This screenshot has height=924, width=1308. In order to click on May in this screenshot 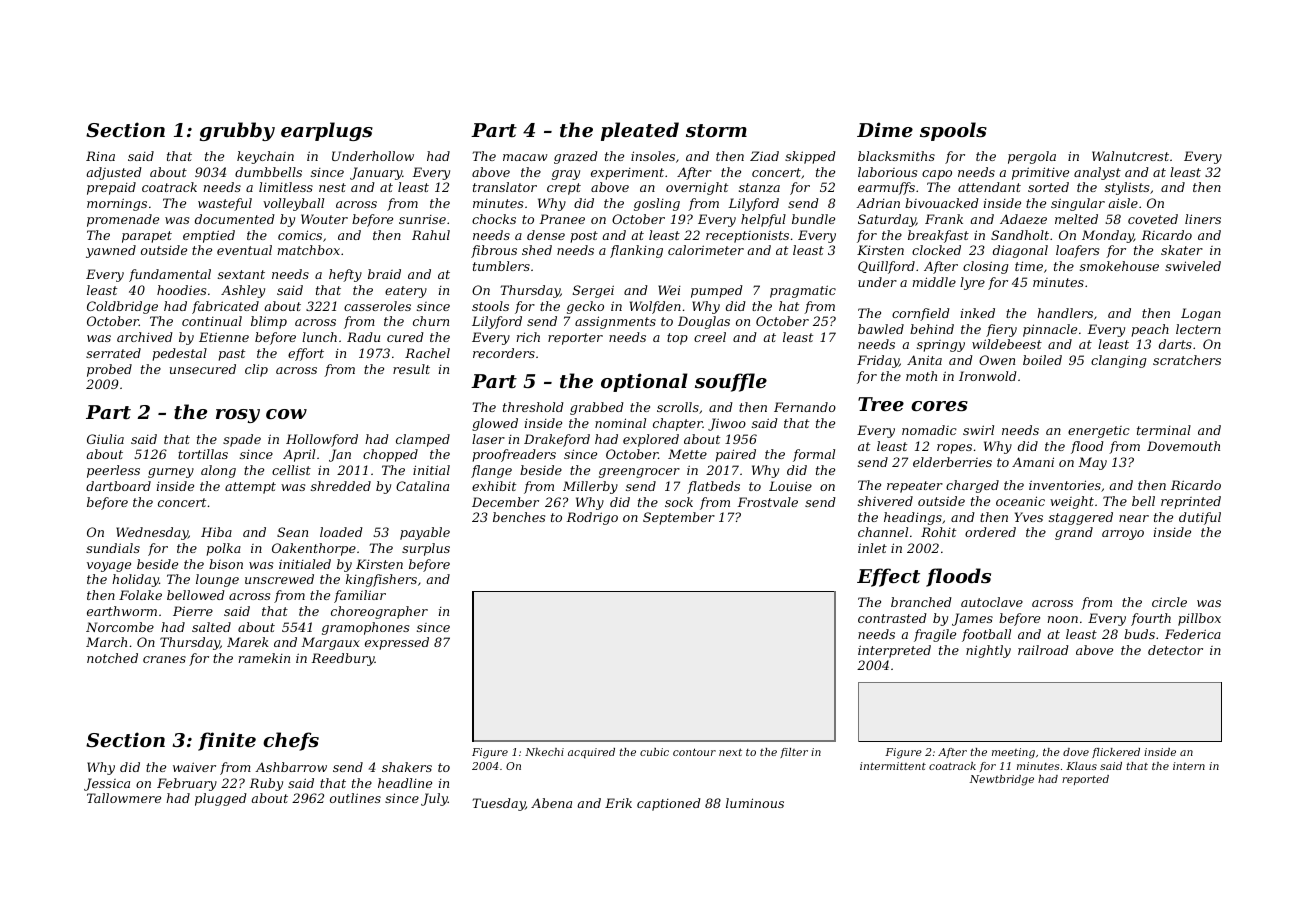, I will do `click(1092, 463)`.
